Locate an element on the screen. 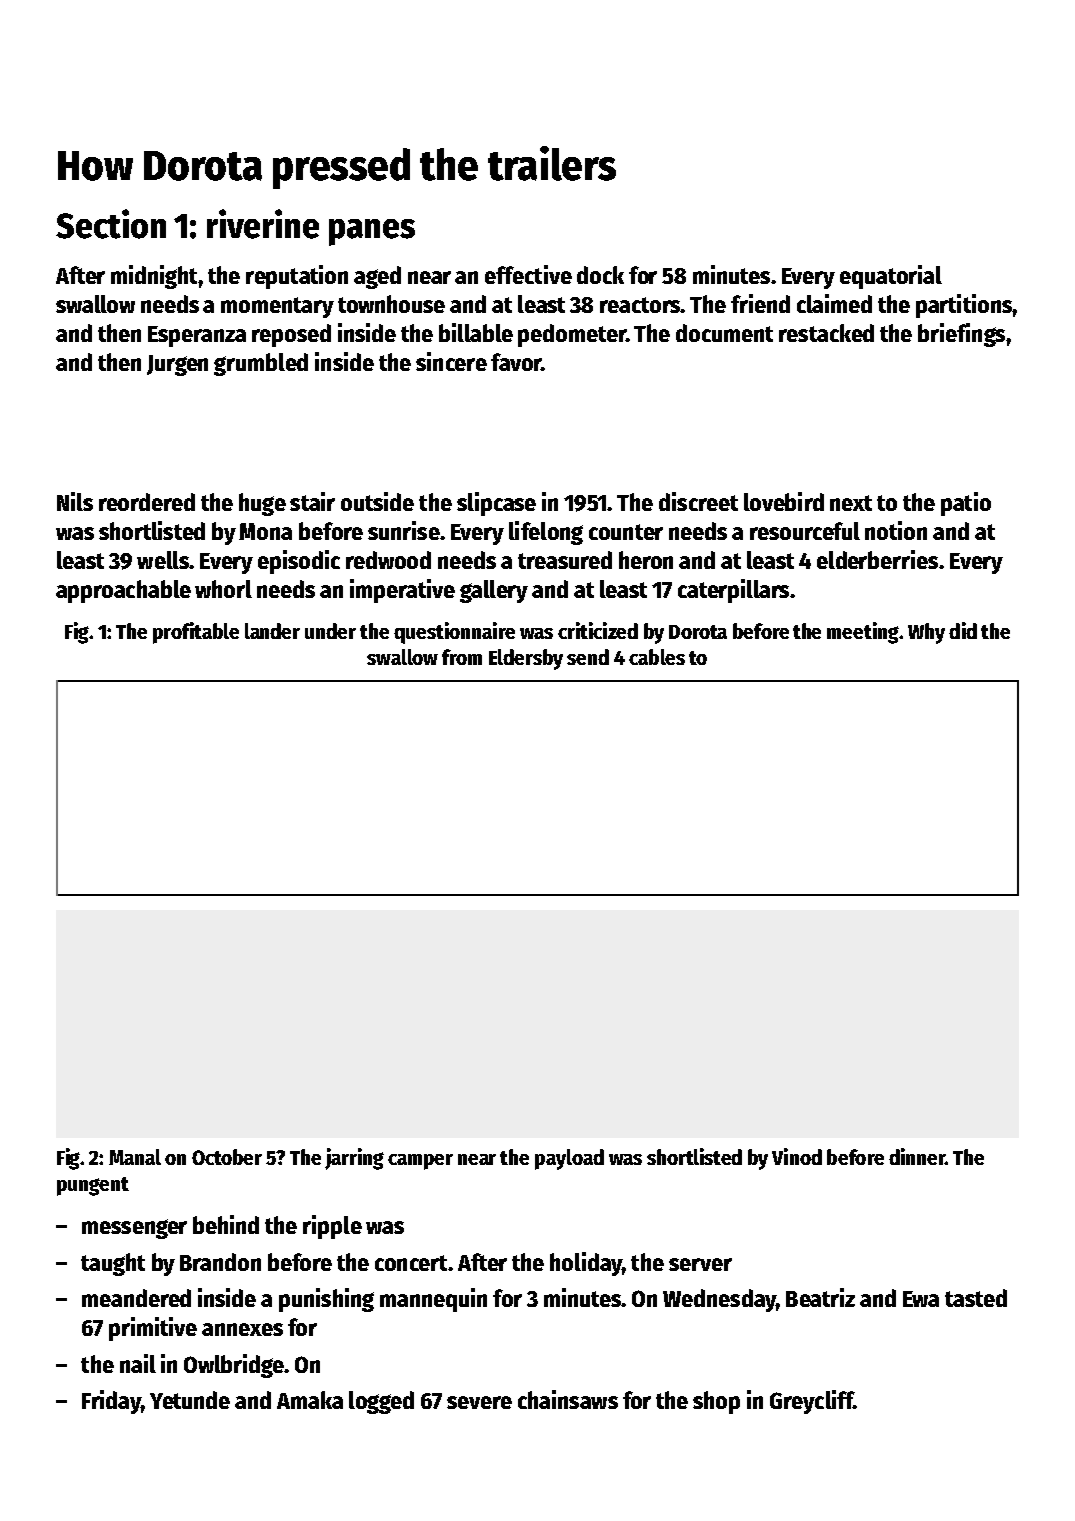  reordered is located at coordinates (147, 502).
